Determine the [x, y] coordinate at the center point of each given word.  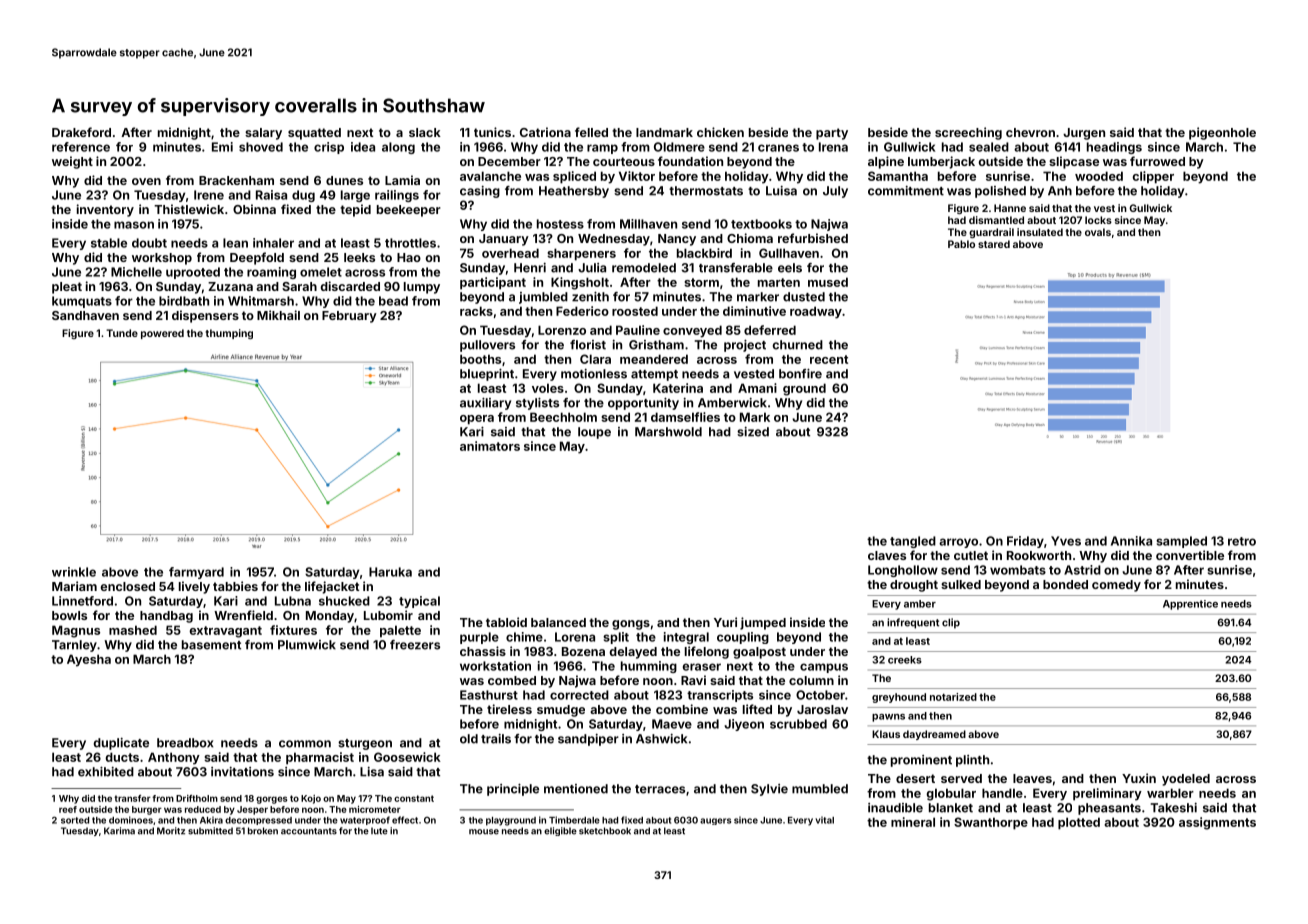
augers [715, 821]
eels [790, 268]
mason [134, 225]
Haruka [390, 572]
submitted [210, 831]
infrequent [913, 623]
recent [829, 359]
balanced [558, 622]
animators [490, 446]
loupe [594, 433]
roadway [816, 312]
